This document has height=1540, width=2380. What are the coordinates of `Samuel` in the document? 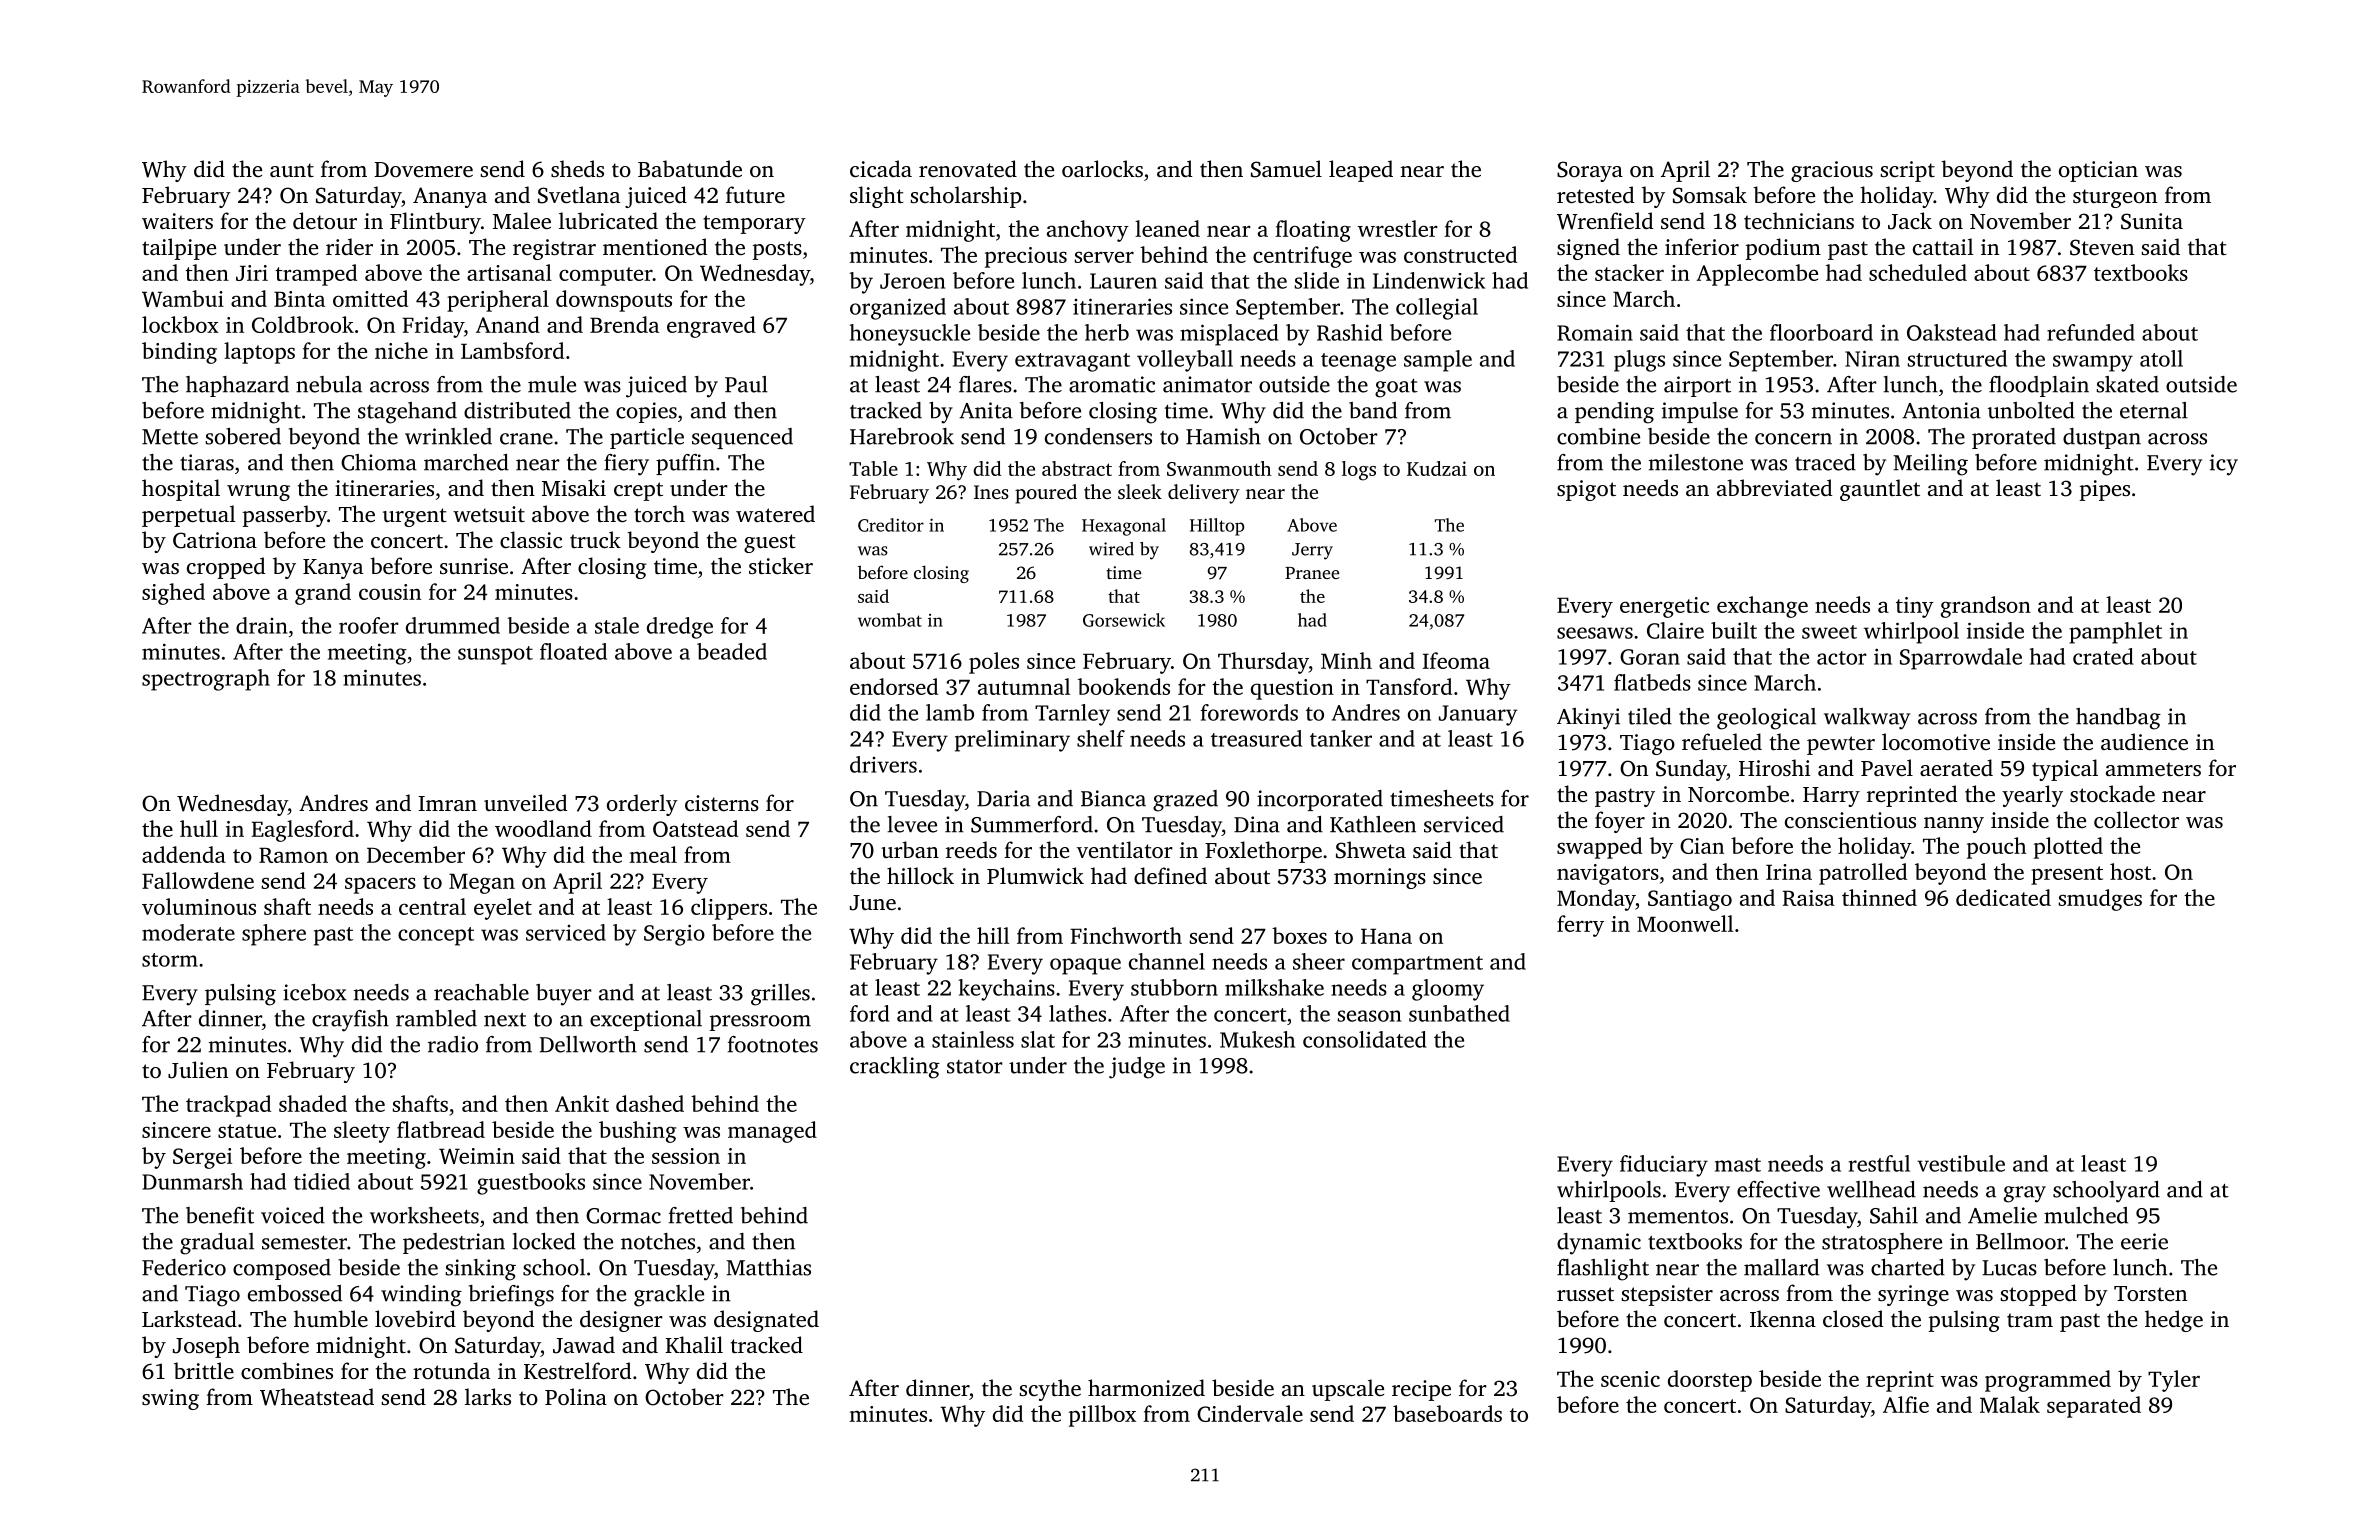 It's located at (1286, 169).
